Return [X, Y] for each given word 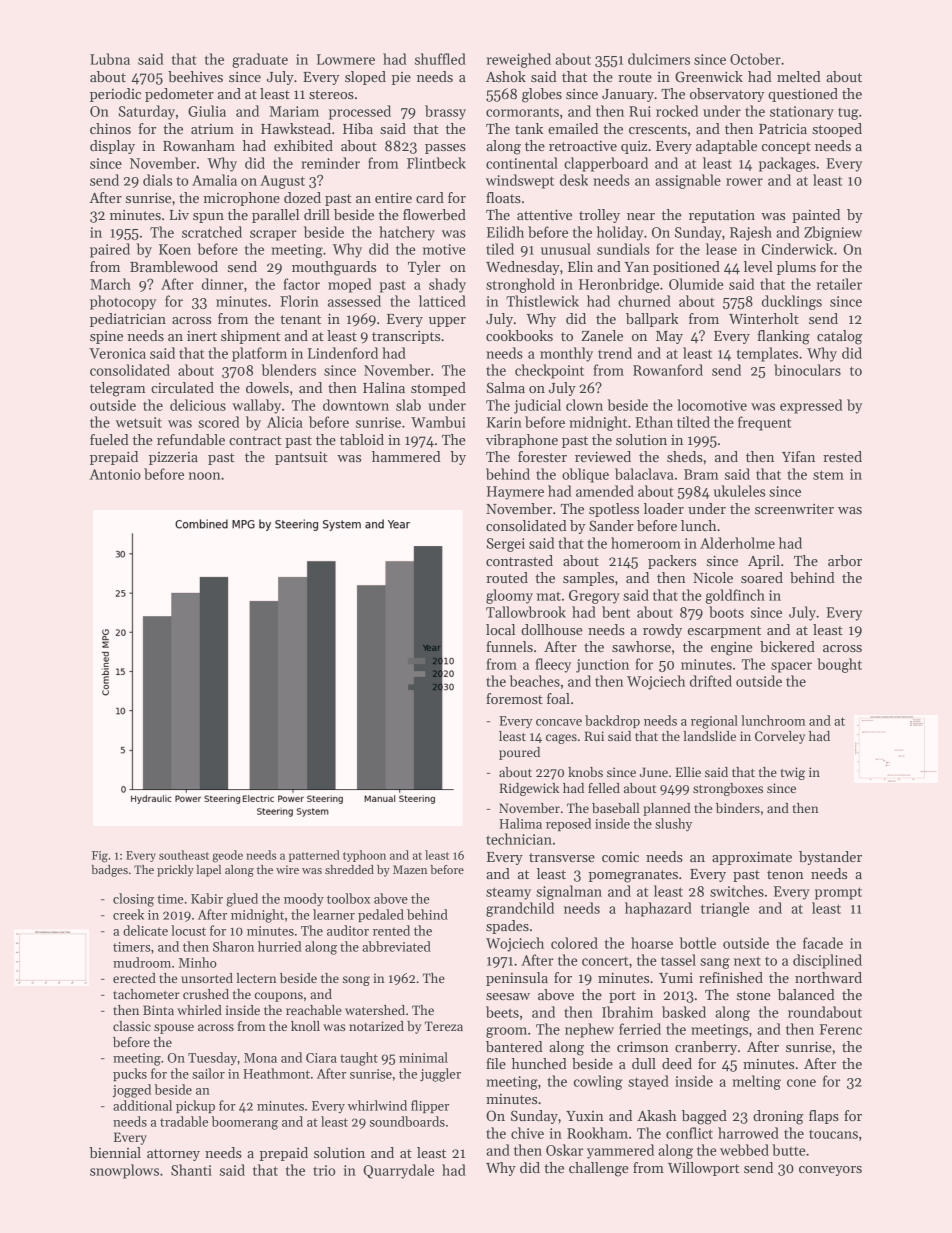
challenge [599, 1169]
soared [762, 577]
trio [324, 1170]
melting [756, 1082]
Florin [299, 301]
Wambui [438, 422]
